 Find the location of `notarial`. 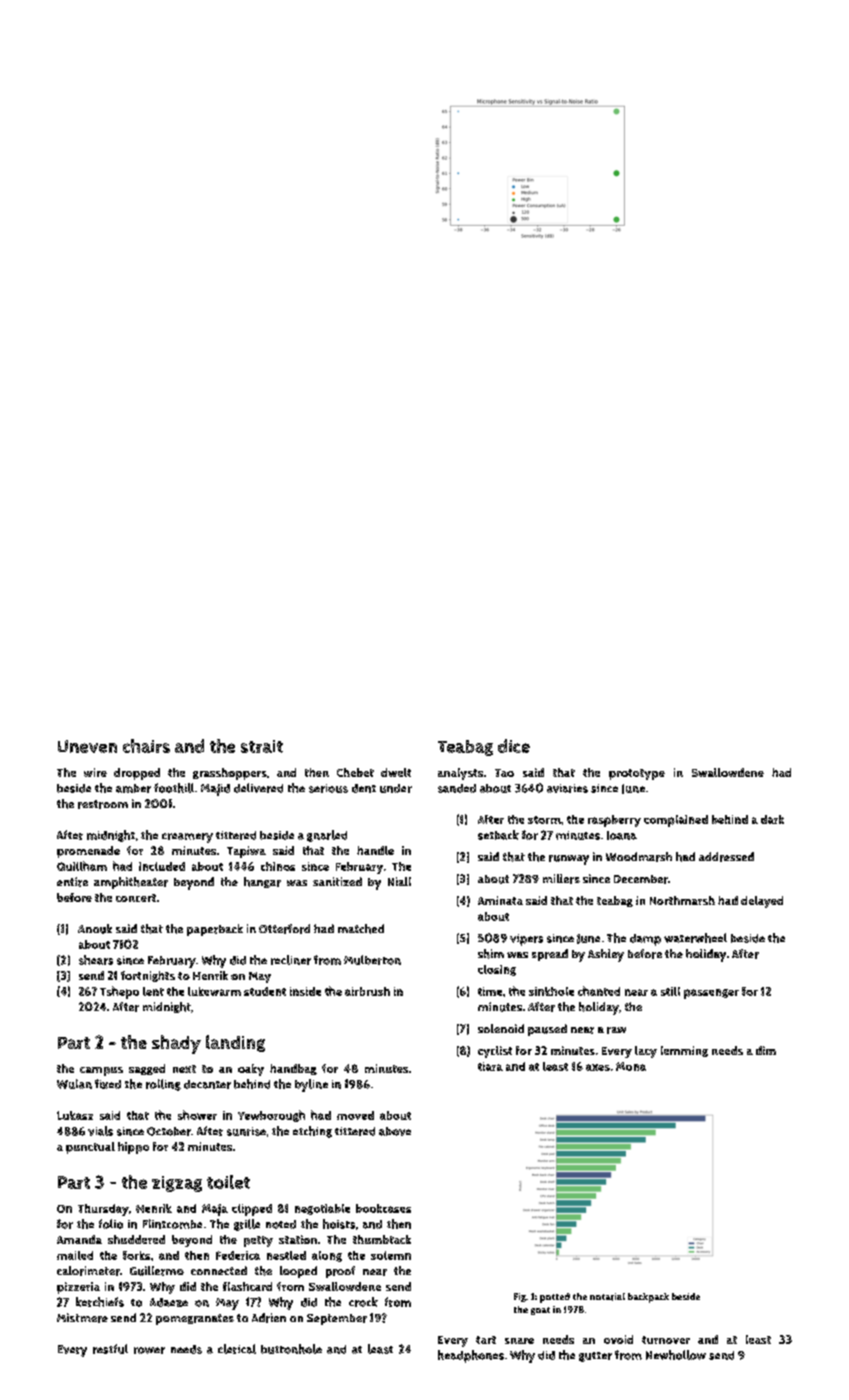

notarial is located at coordinates (607, 1297).
